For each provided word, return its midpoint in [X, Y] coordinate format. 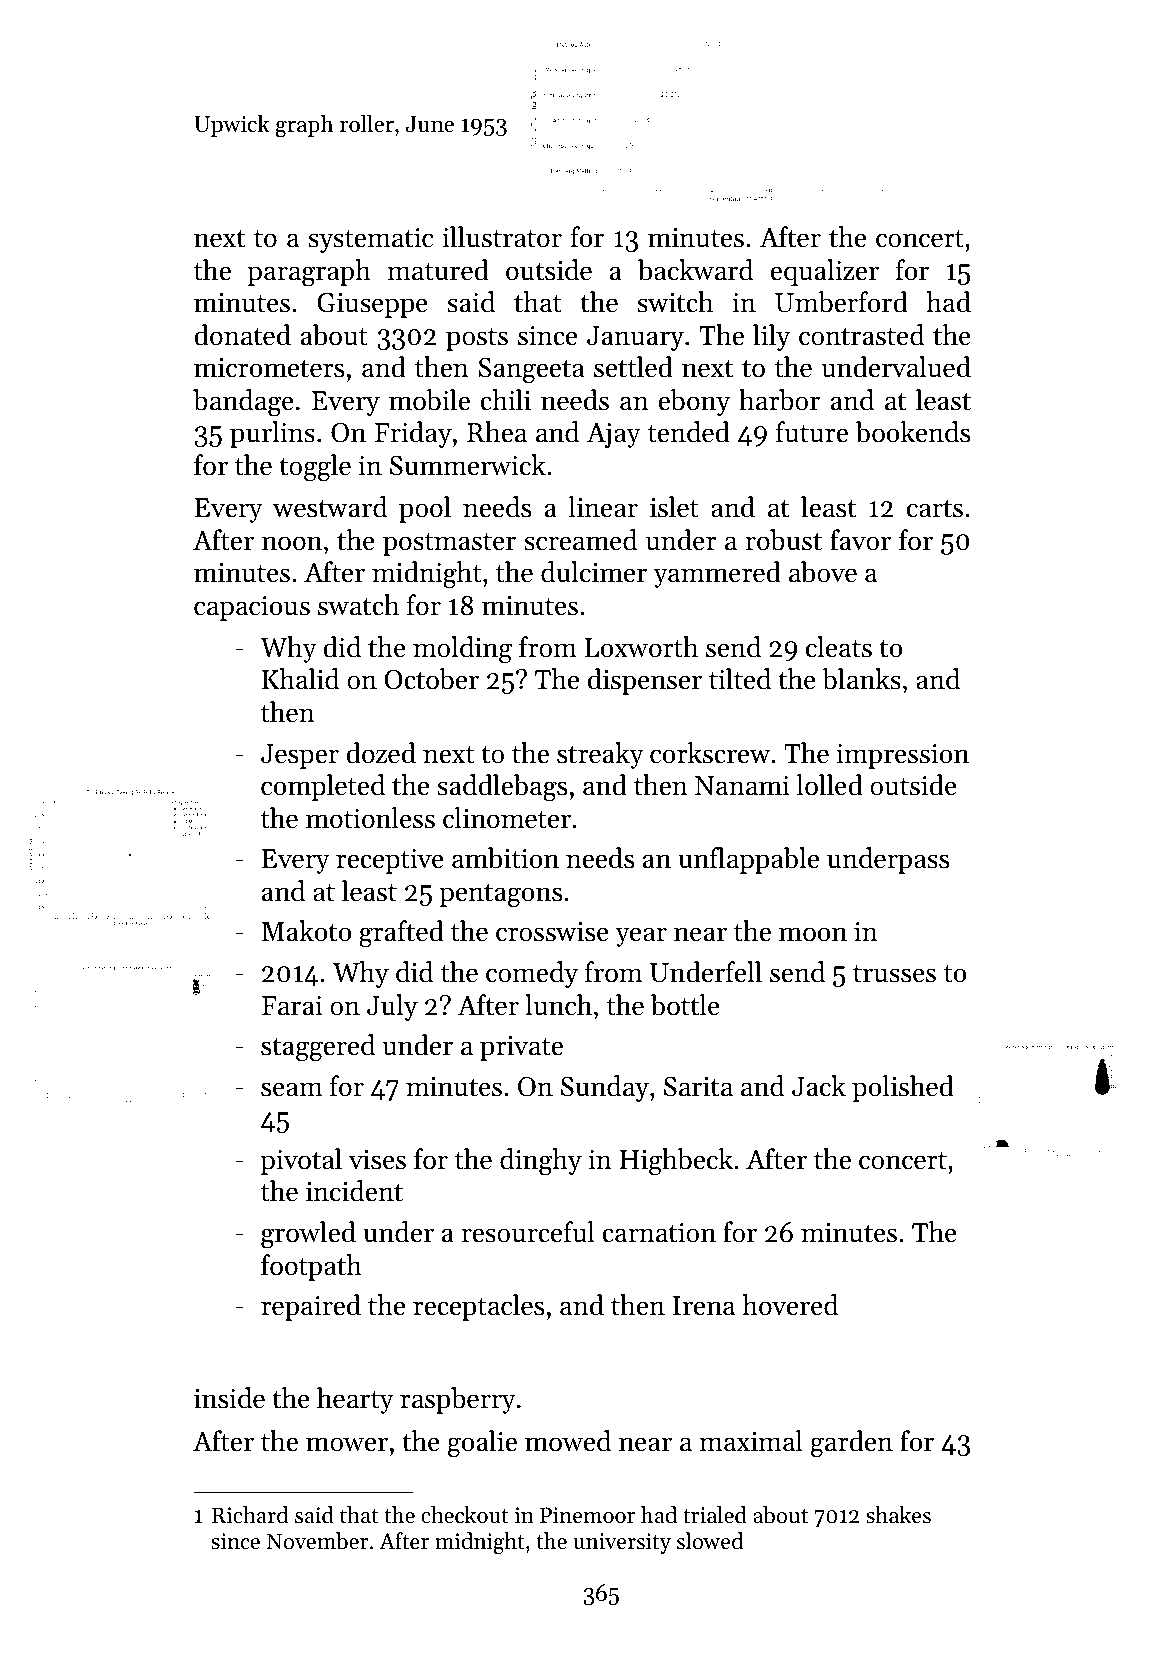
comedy [532, 974]
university [622, 1543]
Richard [250, 1515]
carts [935, 509]
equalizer [824, 272]
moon [813, 934]
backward [695, 270]
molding [462, 650]
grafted [401, 934]
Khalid [300, 679]
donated [242, 335]
